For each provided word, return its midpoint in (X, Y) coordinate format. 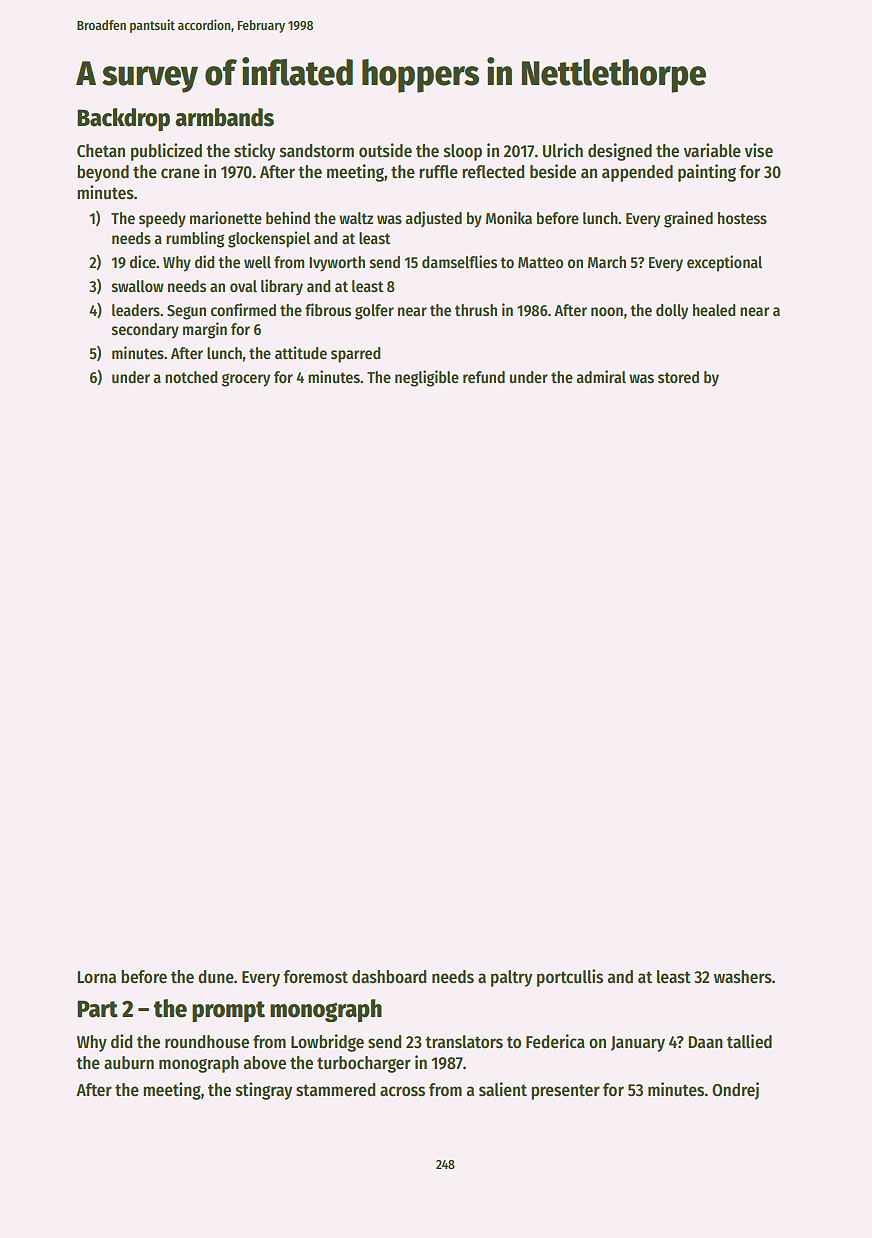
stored (678, 377)
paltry (511, 978)
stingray (264, 1091)
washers (743, 977)
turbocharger (364, 1064)
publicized (166, 152)
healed (714, 310)
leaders (136, 310)
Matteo (540, 263)
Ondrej (735, 1091)
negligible (427, 378)
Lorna (96, 977)
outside (385, 150)
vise (758, 150)
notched (191, 377)
